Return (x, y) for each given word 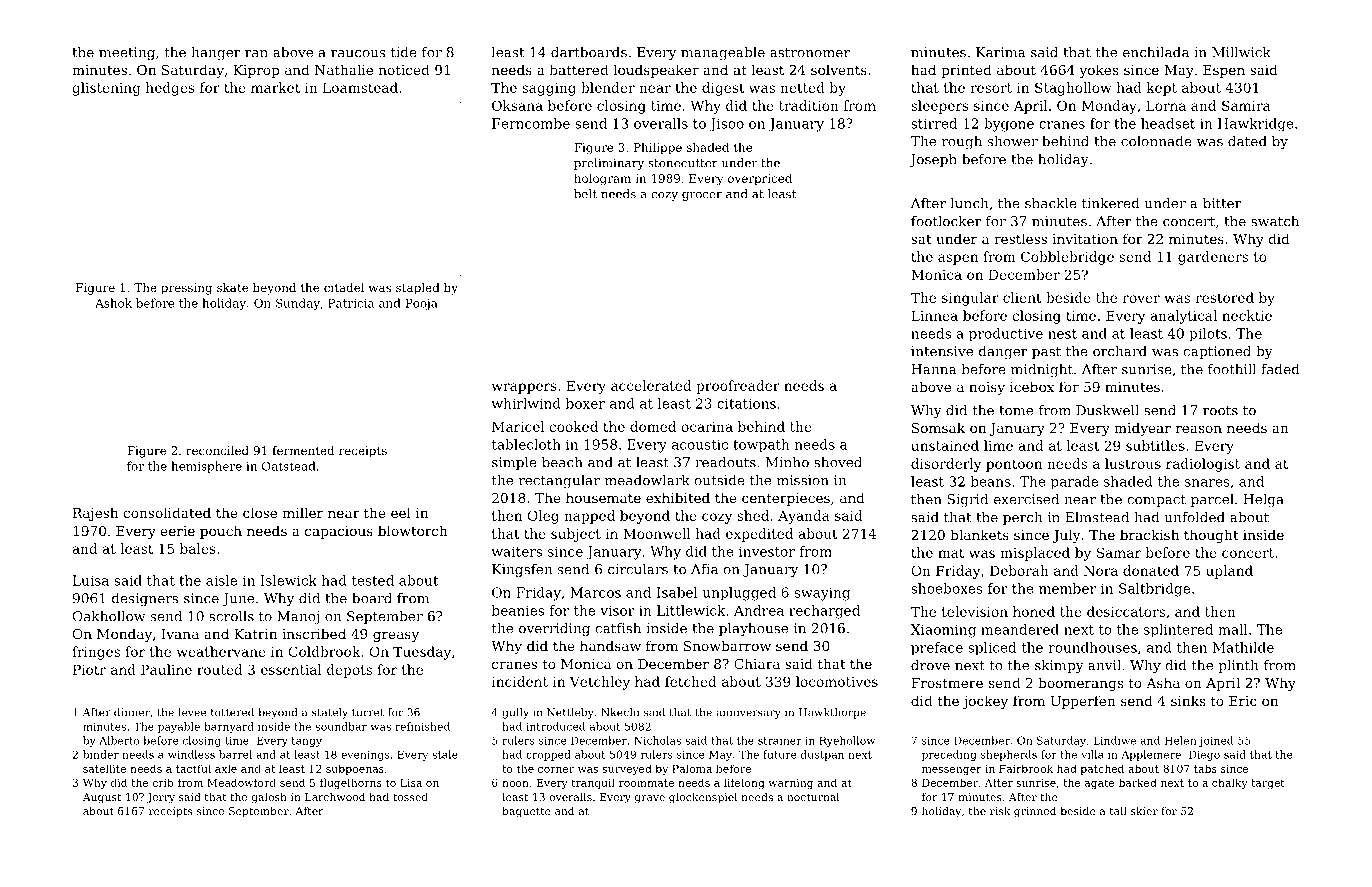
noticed (404, 69)
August (102, 798)
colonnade (1156, 141)
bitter (1222, 203)
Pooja (421, 304)
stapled (418, 289)
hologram (602, 179)
